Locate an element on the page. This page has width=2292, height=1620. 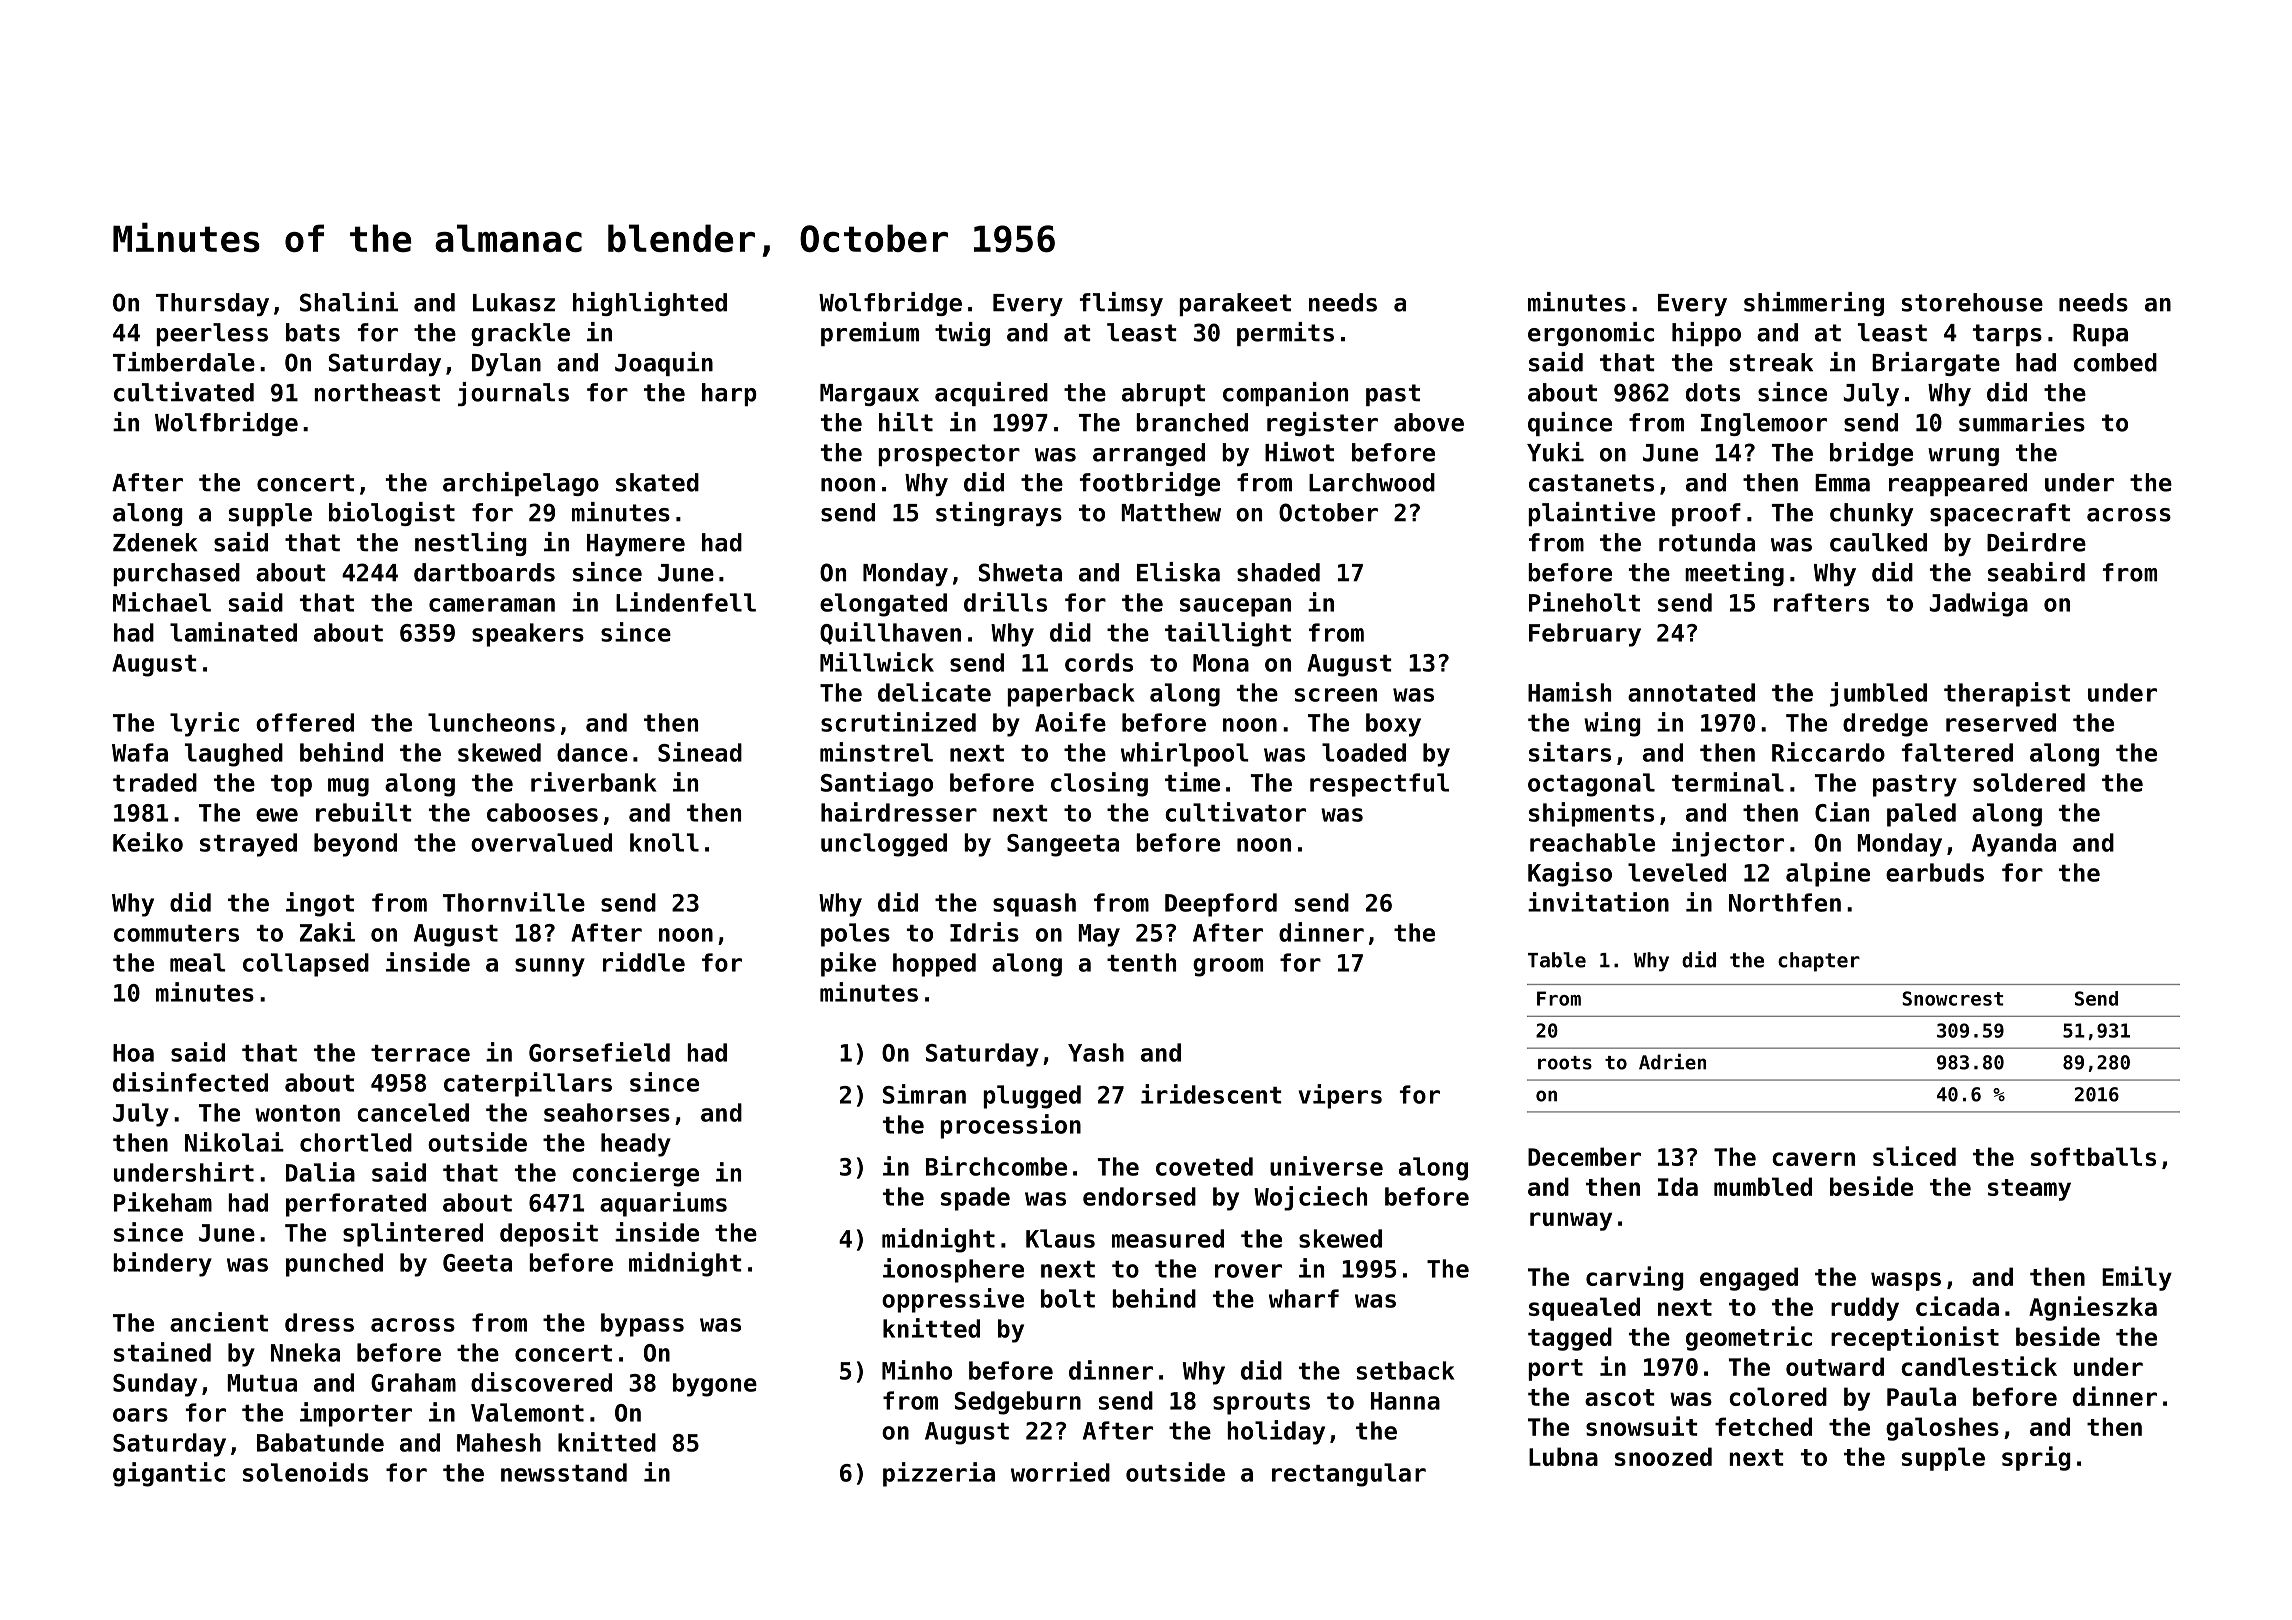
tarps is located at coordinates (2007, 335).
